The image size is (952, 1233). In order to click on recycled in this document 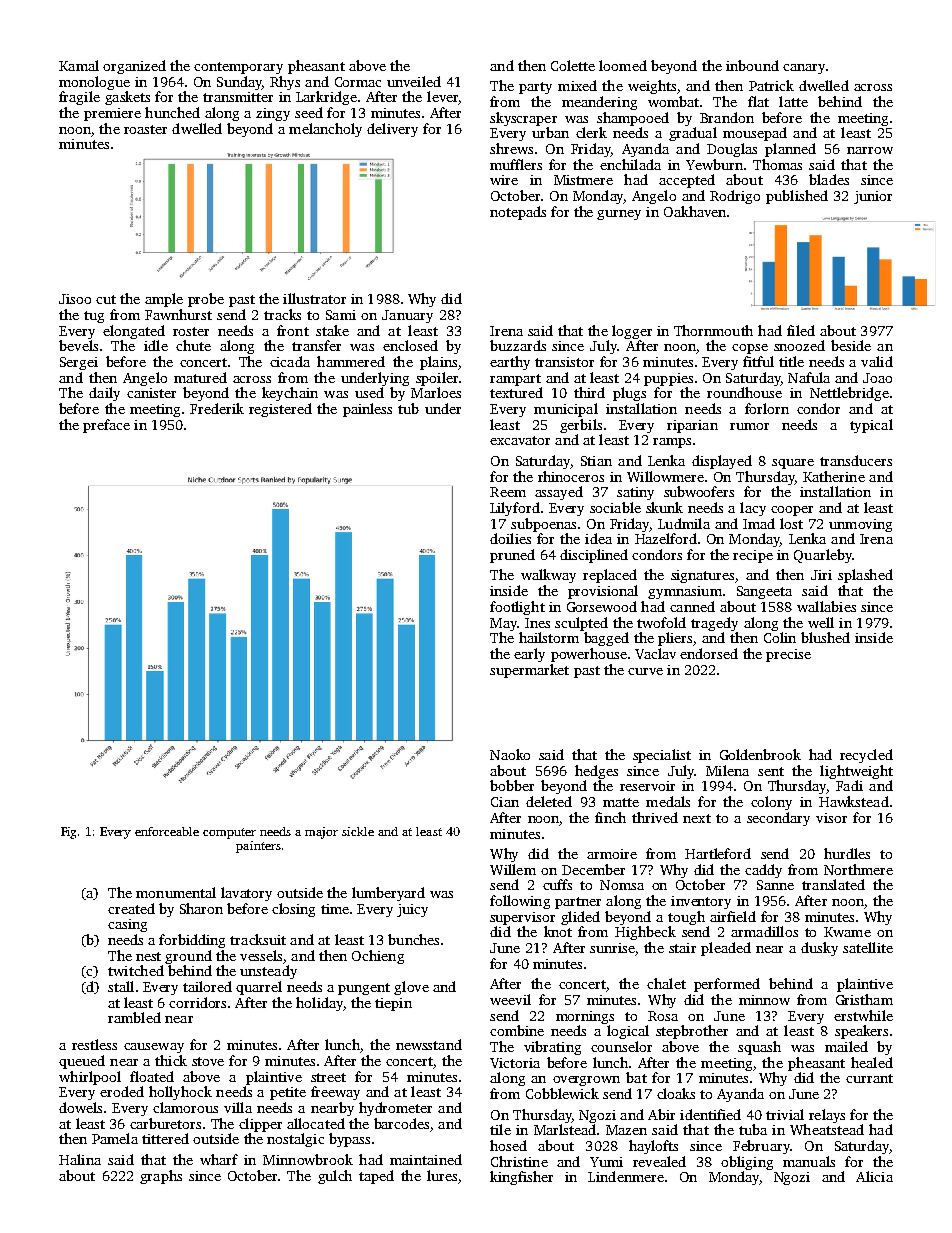, I will do `click(866, 756)`.
